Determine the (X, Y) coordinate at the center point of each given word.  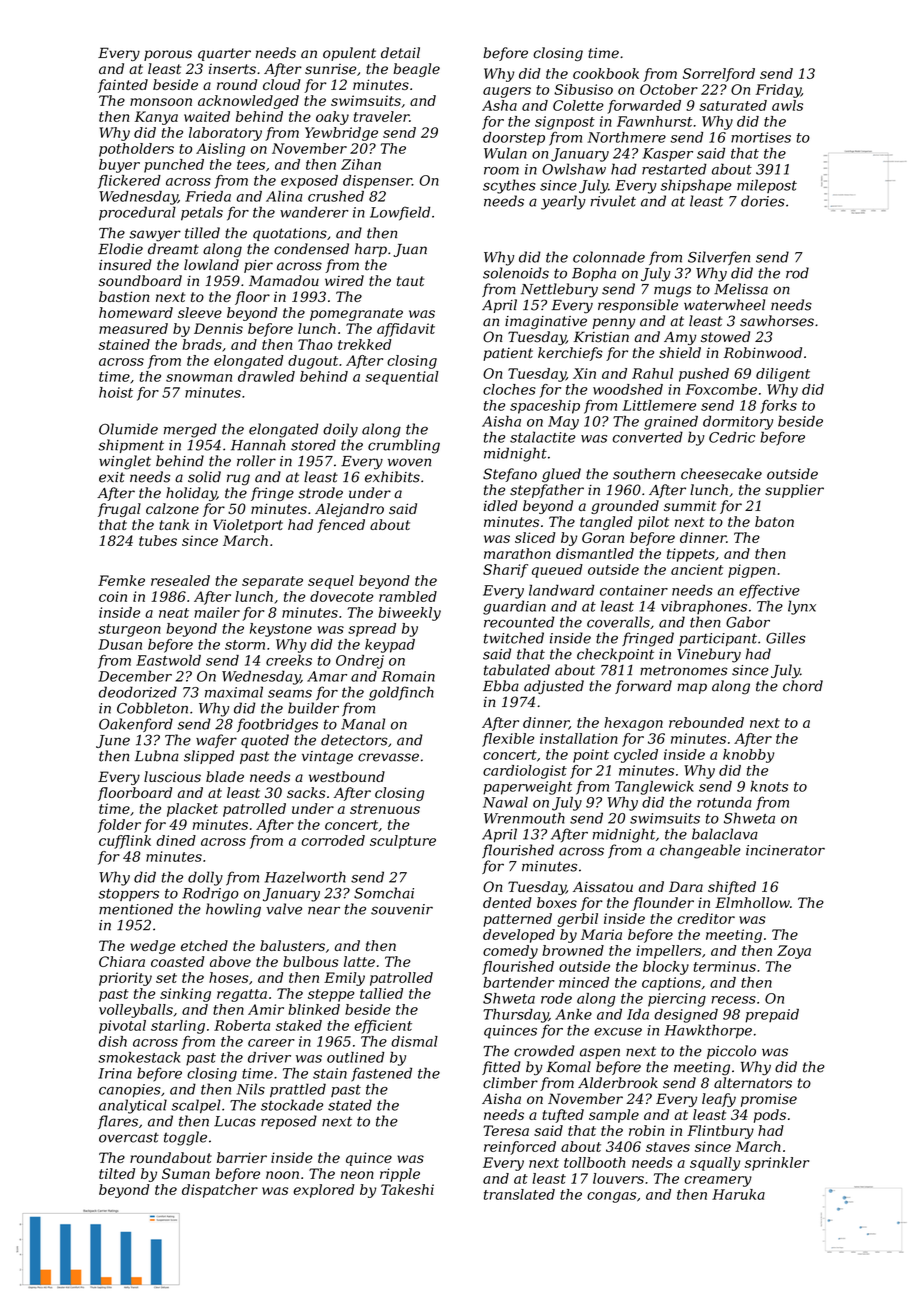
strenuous (385, 809)
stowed (725, 337)
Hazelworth (305, 877)
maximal (234, 692)
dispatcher (220, 1191)
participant (718, 639)
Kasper (668, 155)
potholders (136, 150)
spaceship (545, 407)
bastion (124, 296)
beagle (416, 70)
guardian (514, 607)
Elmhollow (752, 902)
